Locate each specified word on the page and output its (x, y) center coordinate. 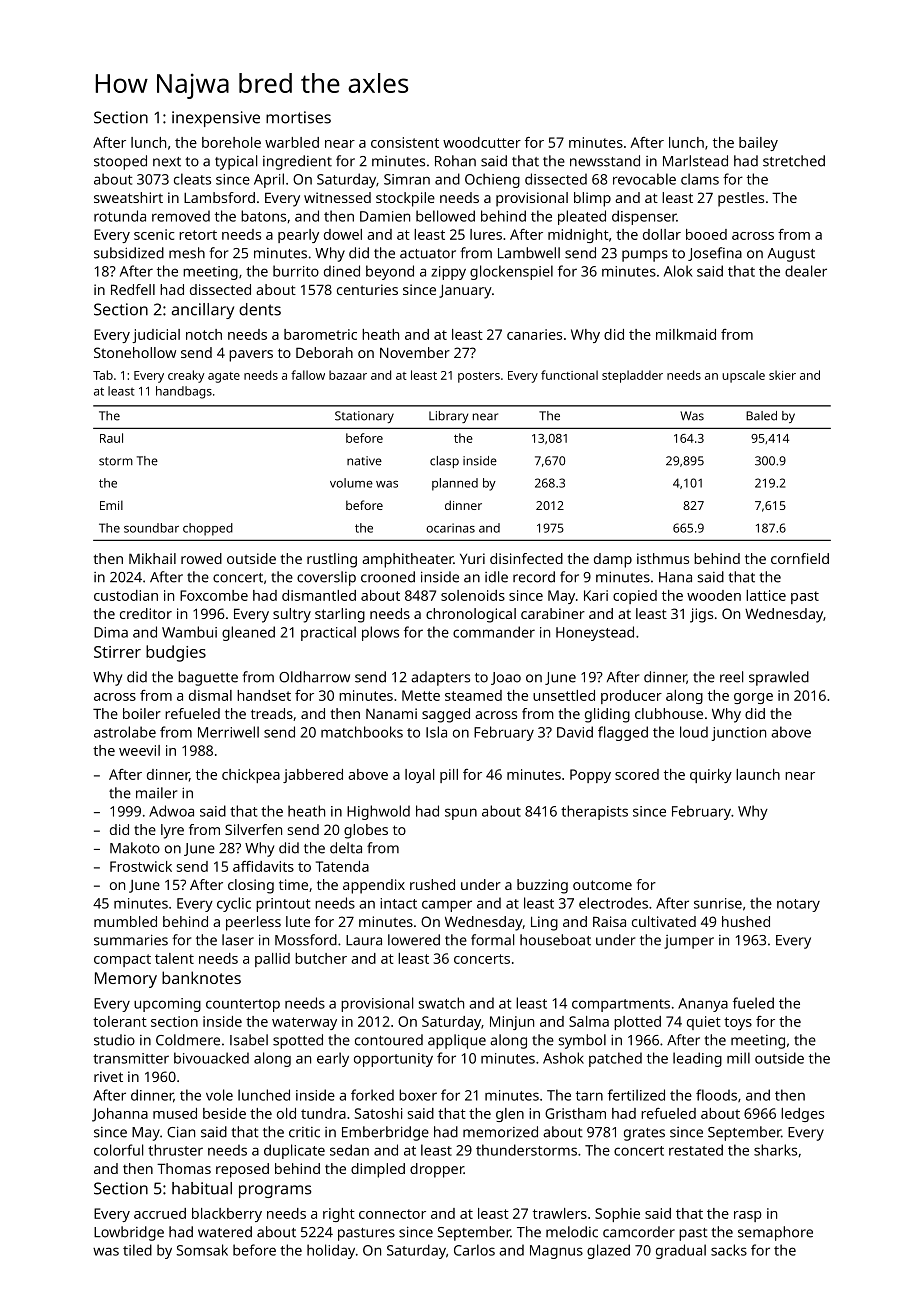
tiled (137, 1250)
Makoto (135, 848)
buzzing (542, 886)
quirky (711, 776)
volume (351, 483)
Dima (111, 632)
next (167, 162)
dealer (806, 271)
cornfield (800, 558)
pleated (582, 217)
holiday (331, 1251)
